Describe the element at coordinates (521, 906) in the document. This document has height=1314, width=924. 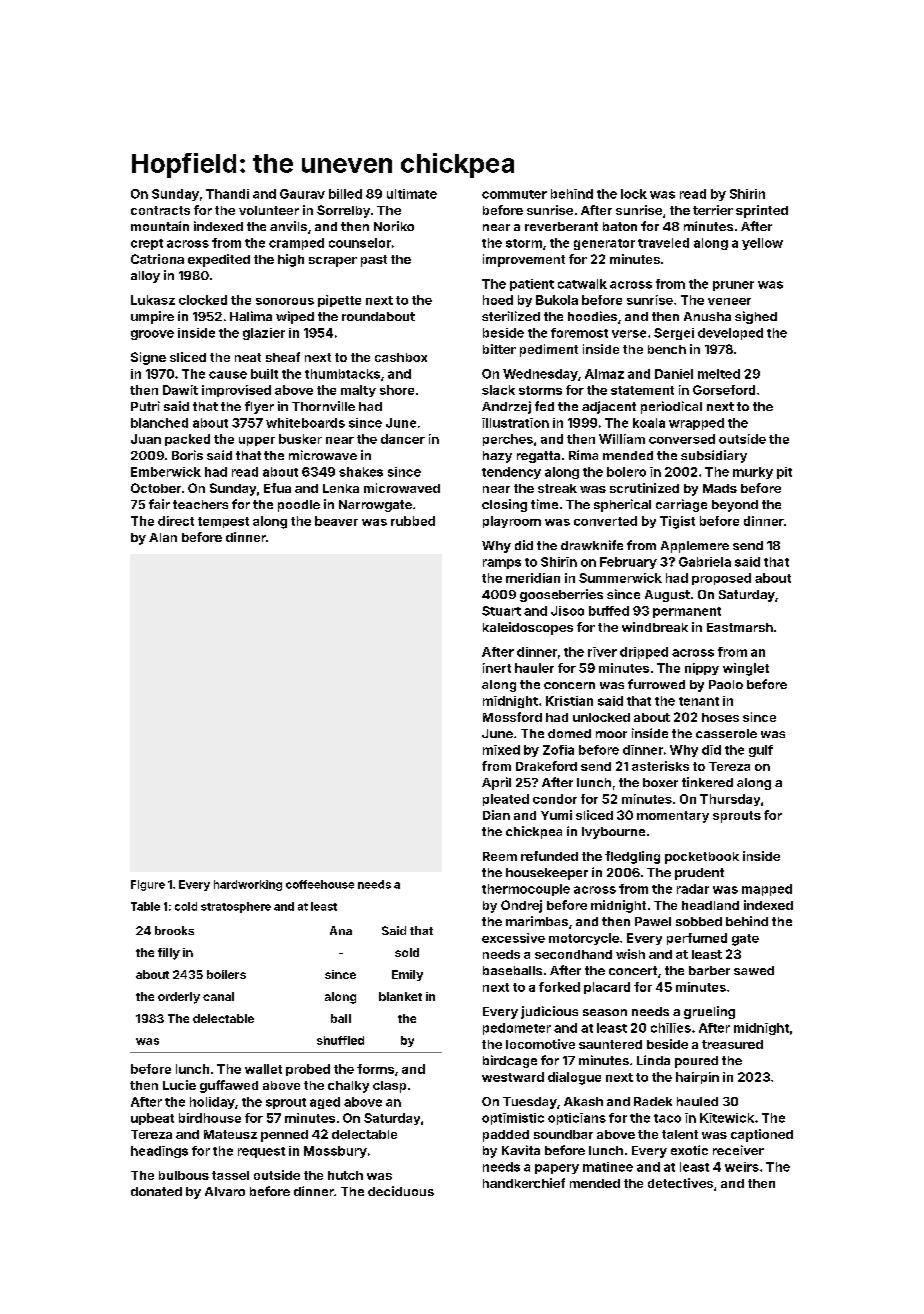
I see `Ondrej` at that location.
